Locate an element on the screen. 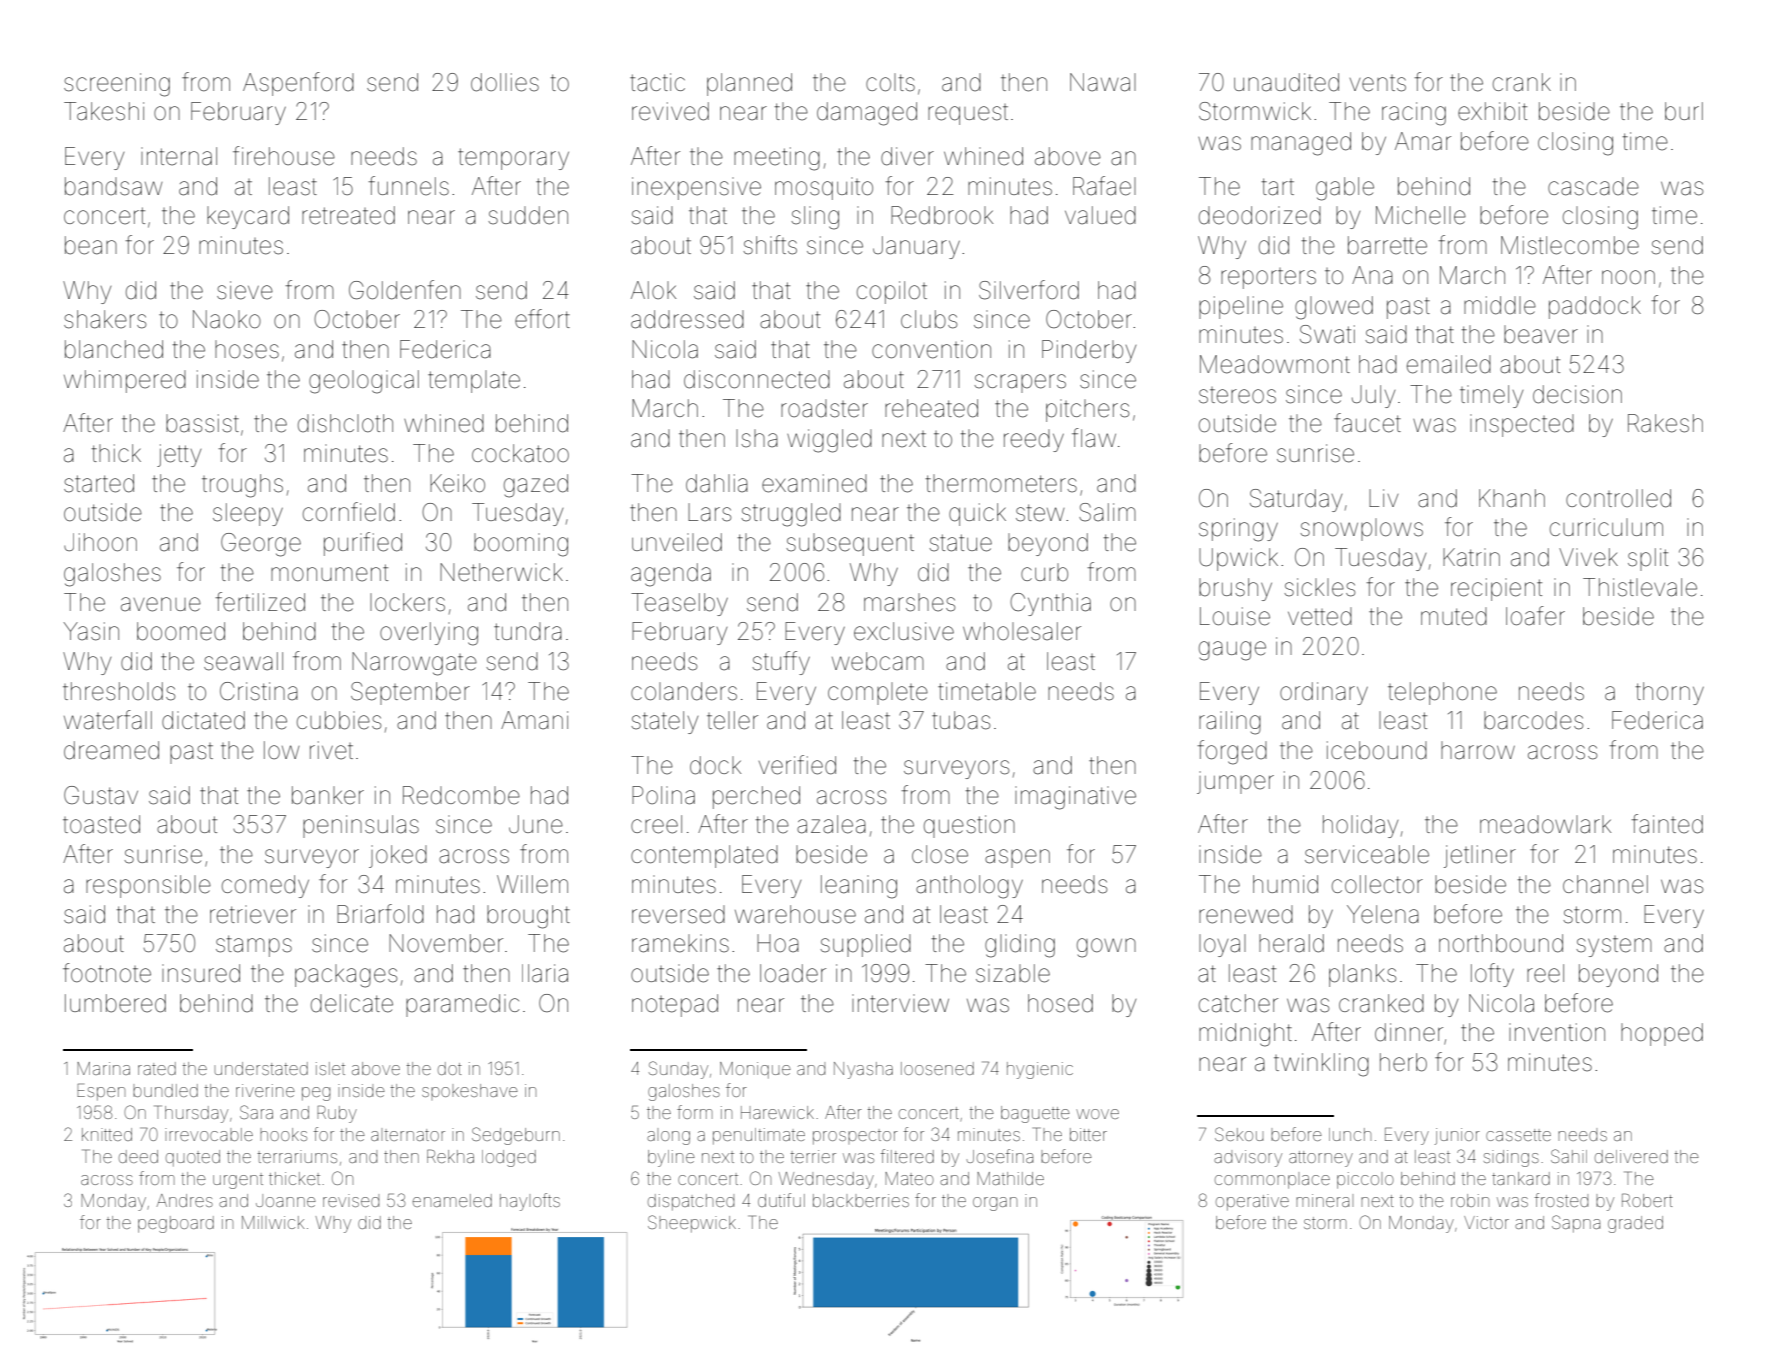 The image size is (1768, 1366). anthology is located at coordinates (969, 887).
